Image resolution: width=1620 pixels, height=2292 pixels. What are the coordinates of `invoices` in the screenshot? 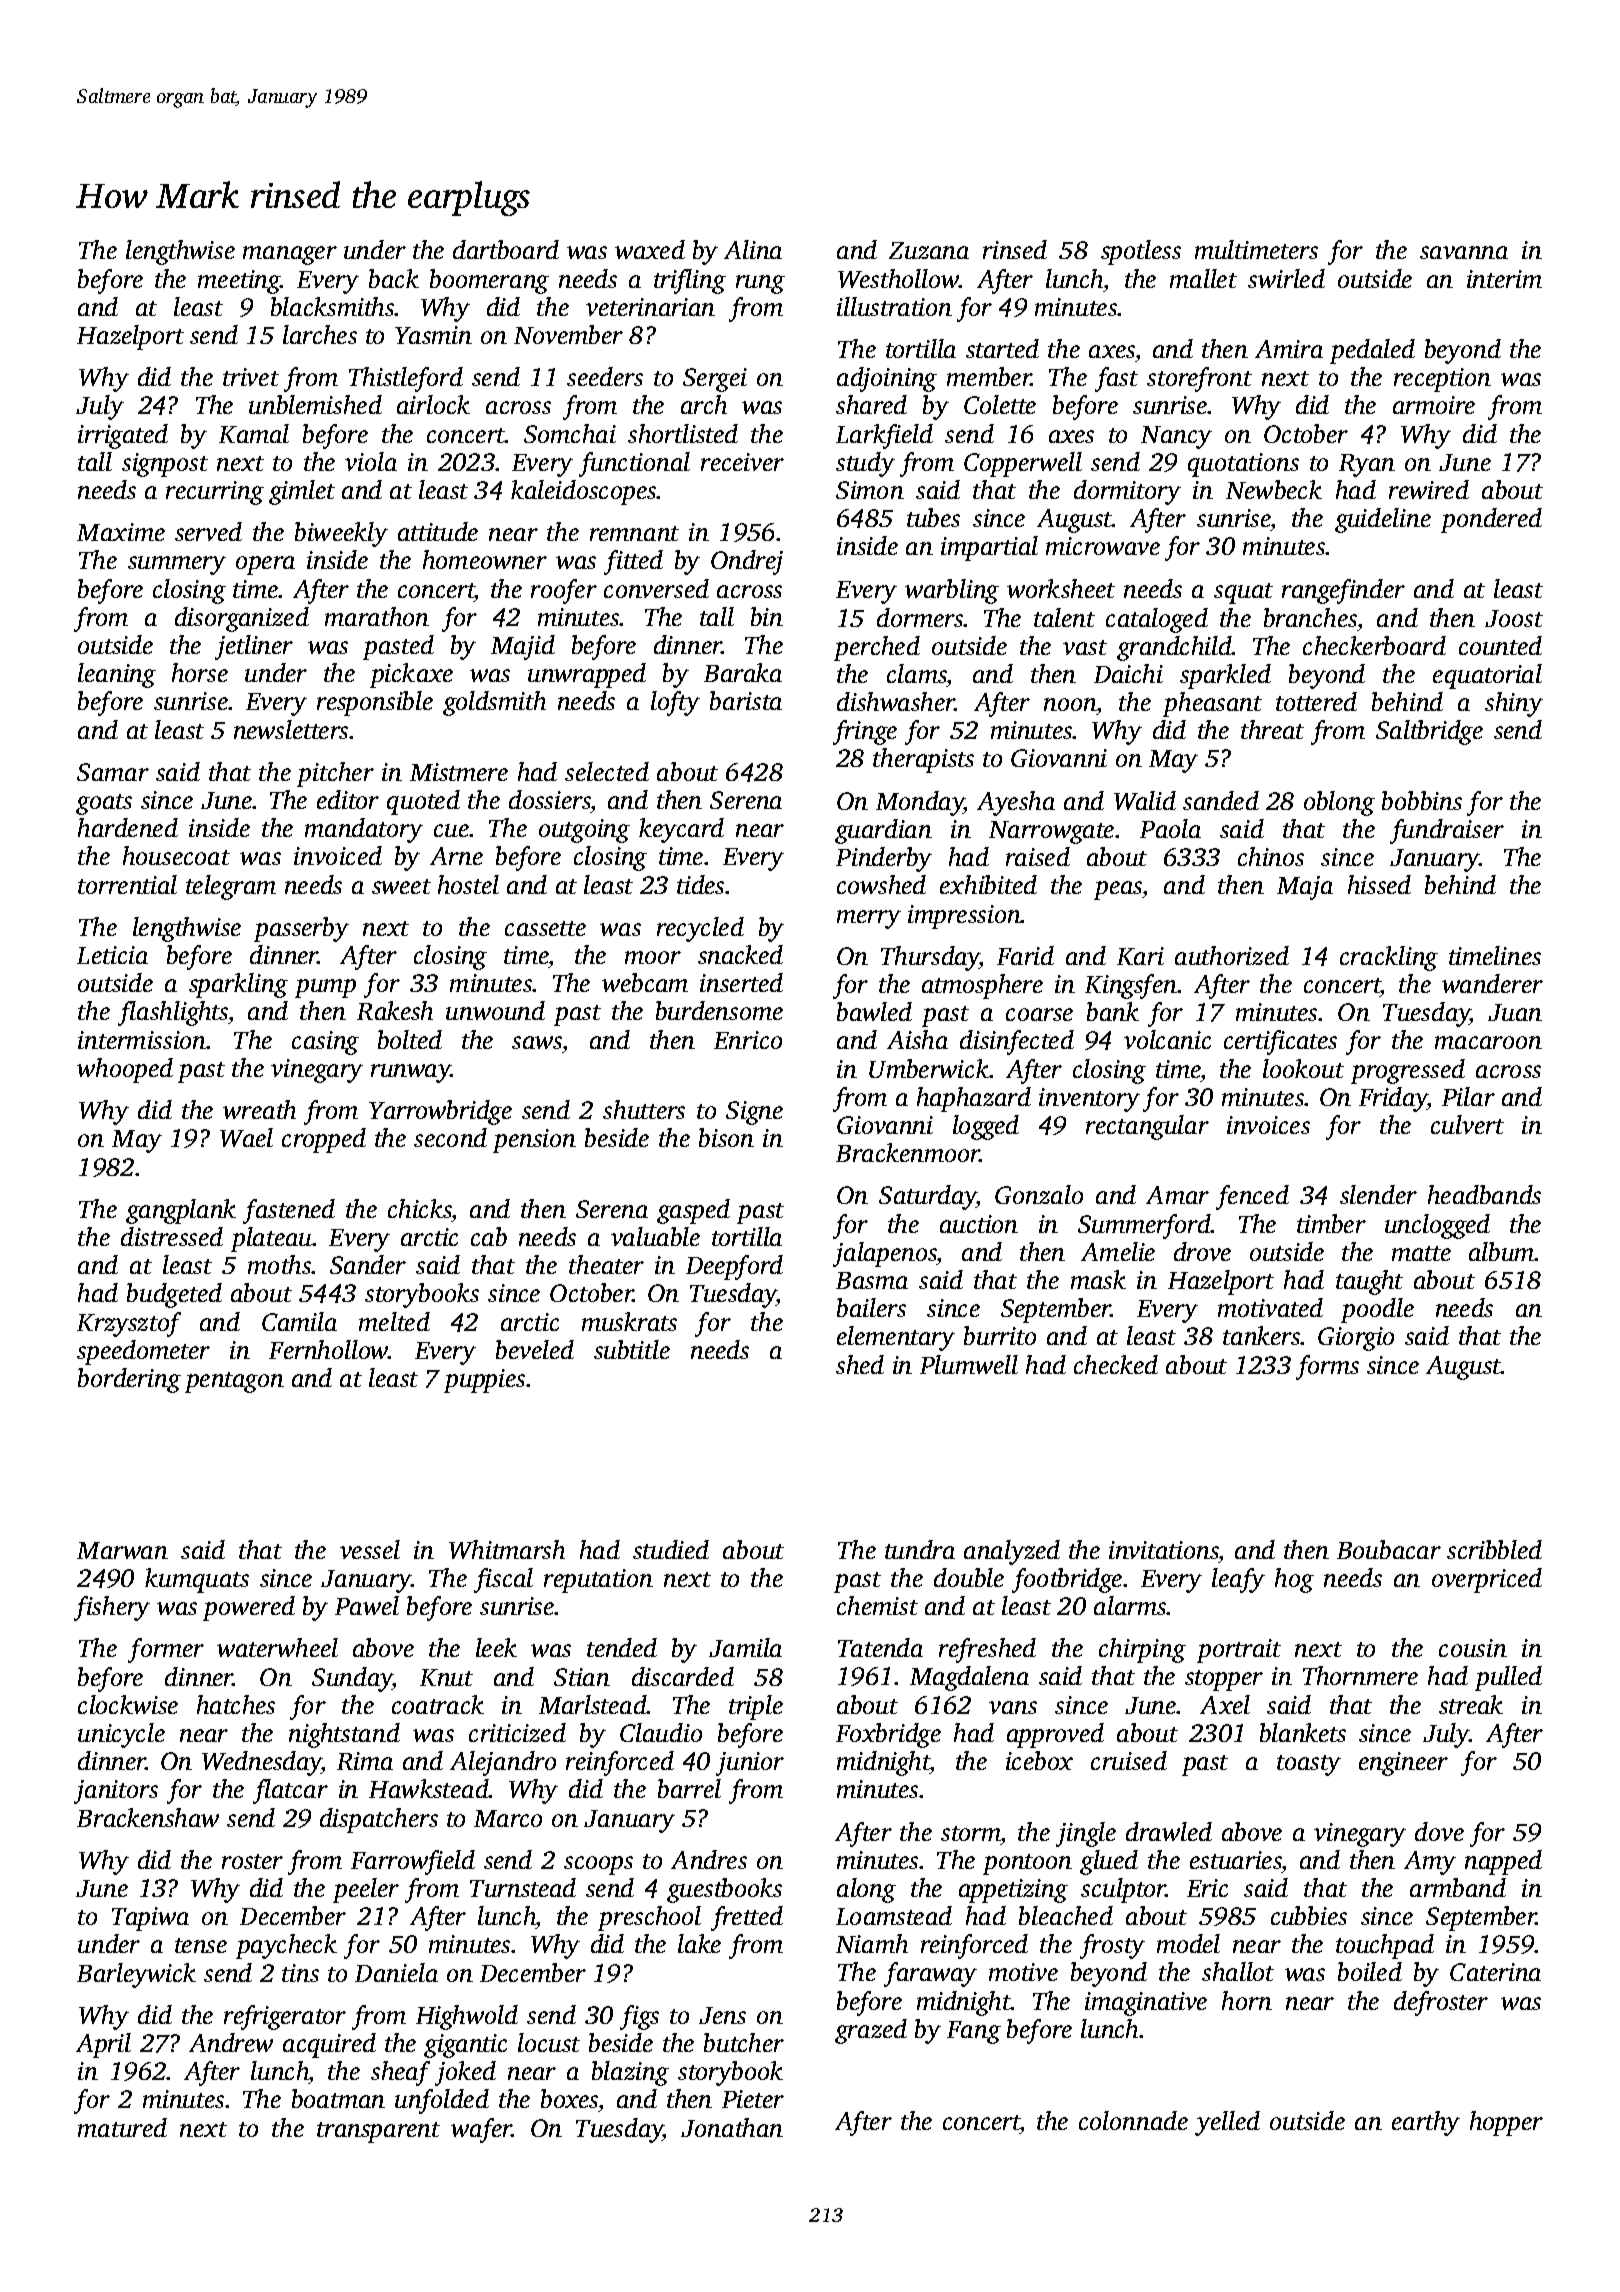 It's located at (1268, 1125).
